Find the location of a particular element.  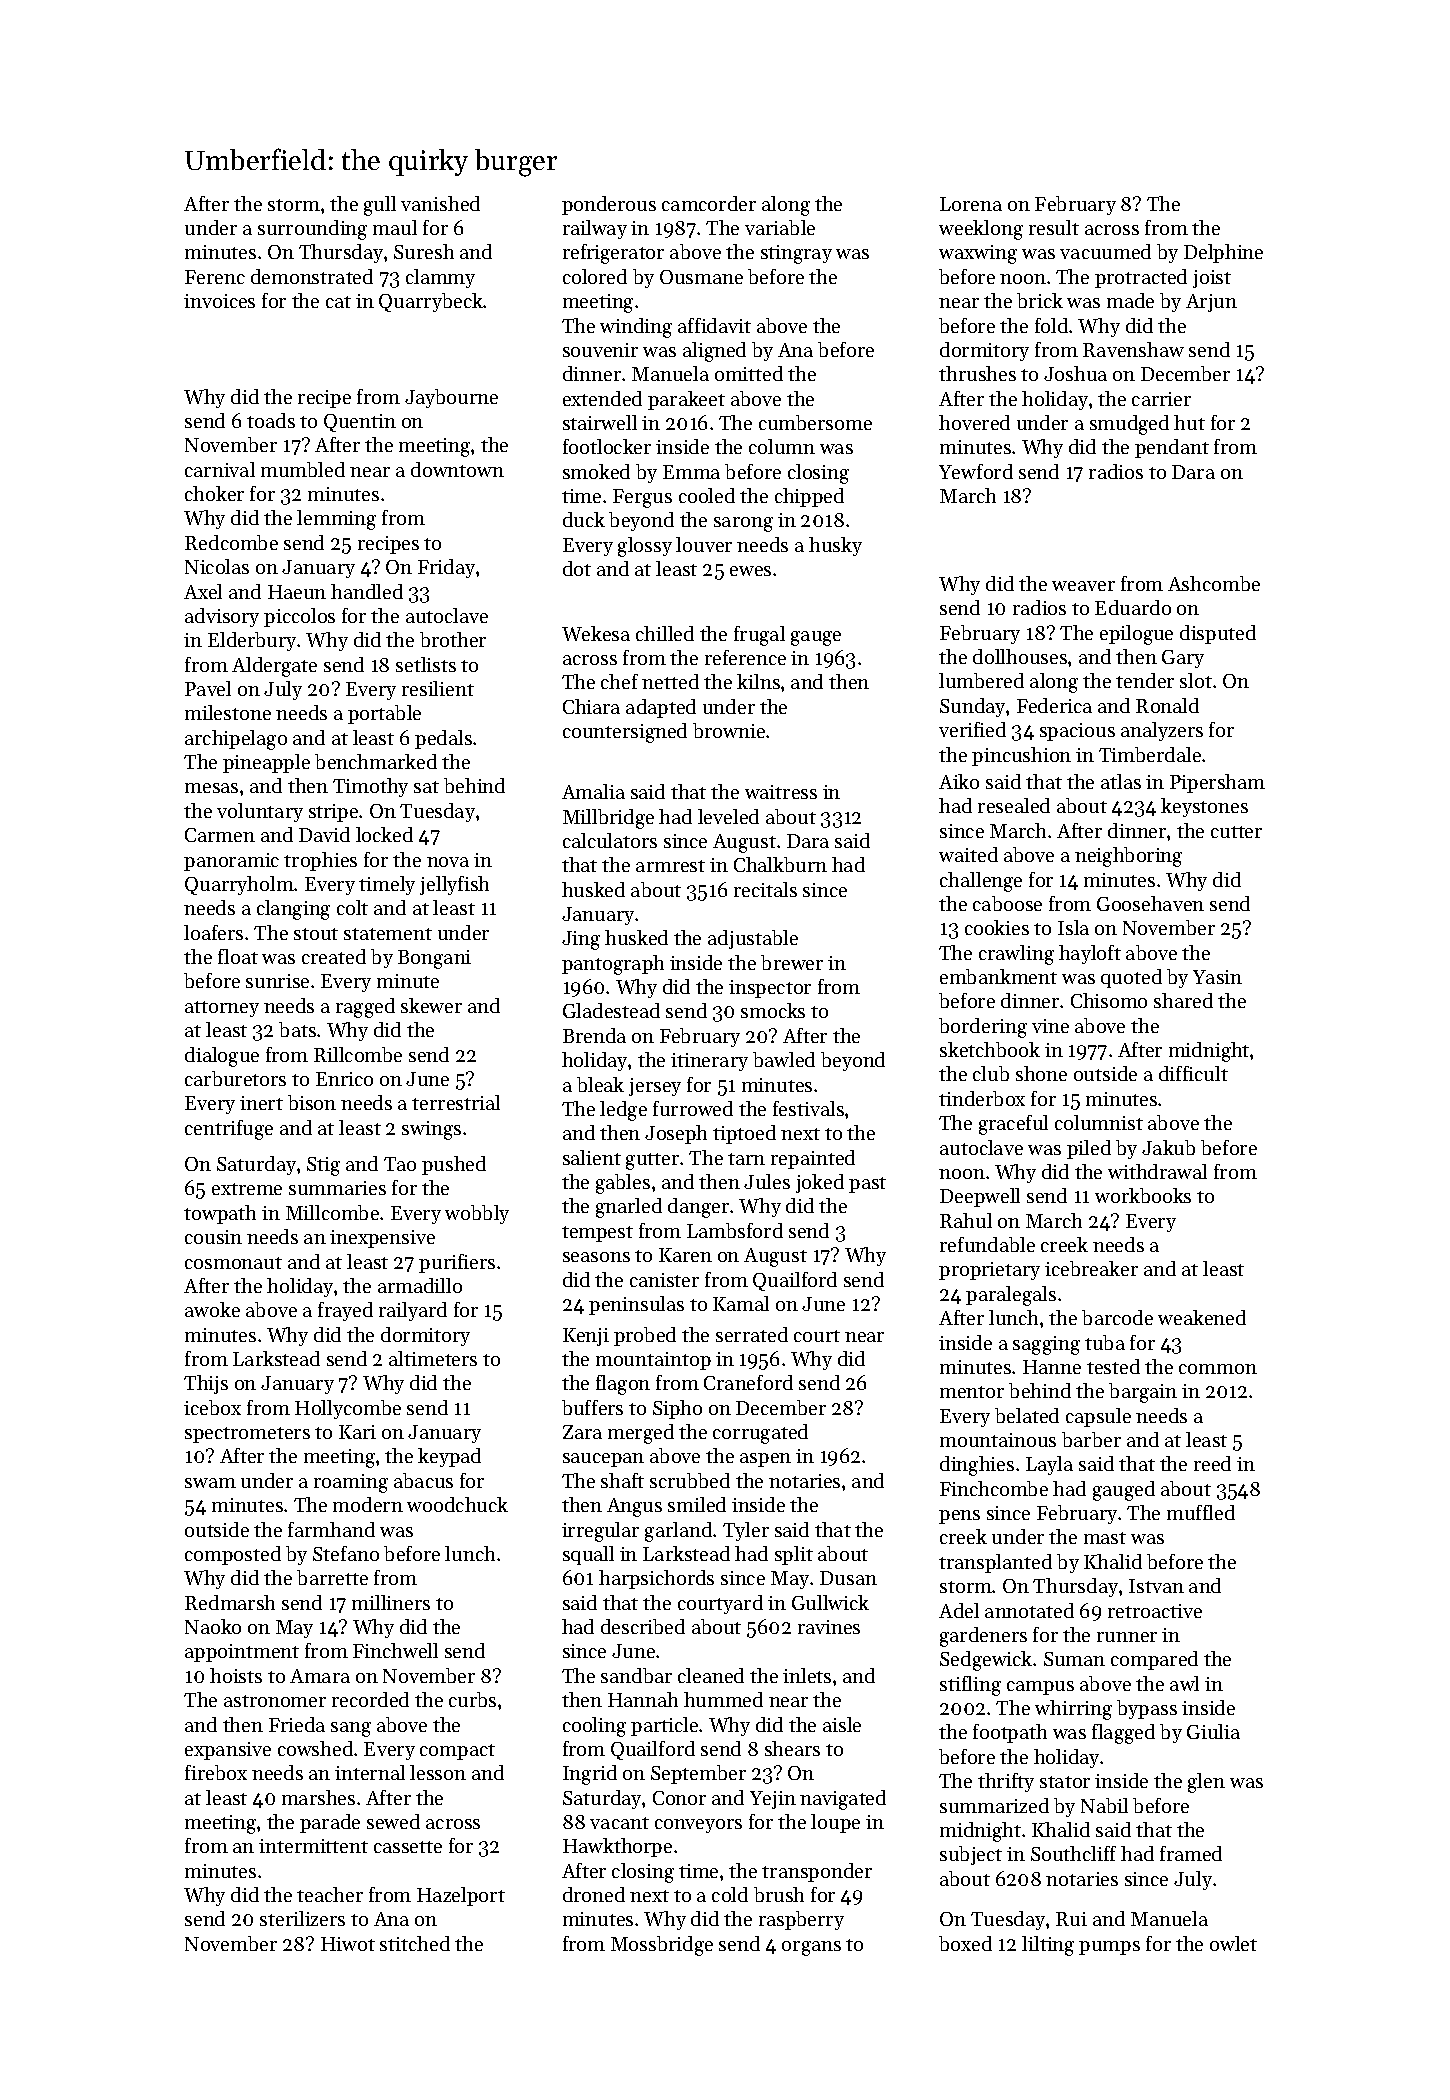

vanished is located at coordinates (440, 203).
